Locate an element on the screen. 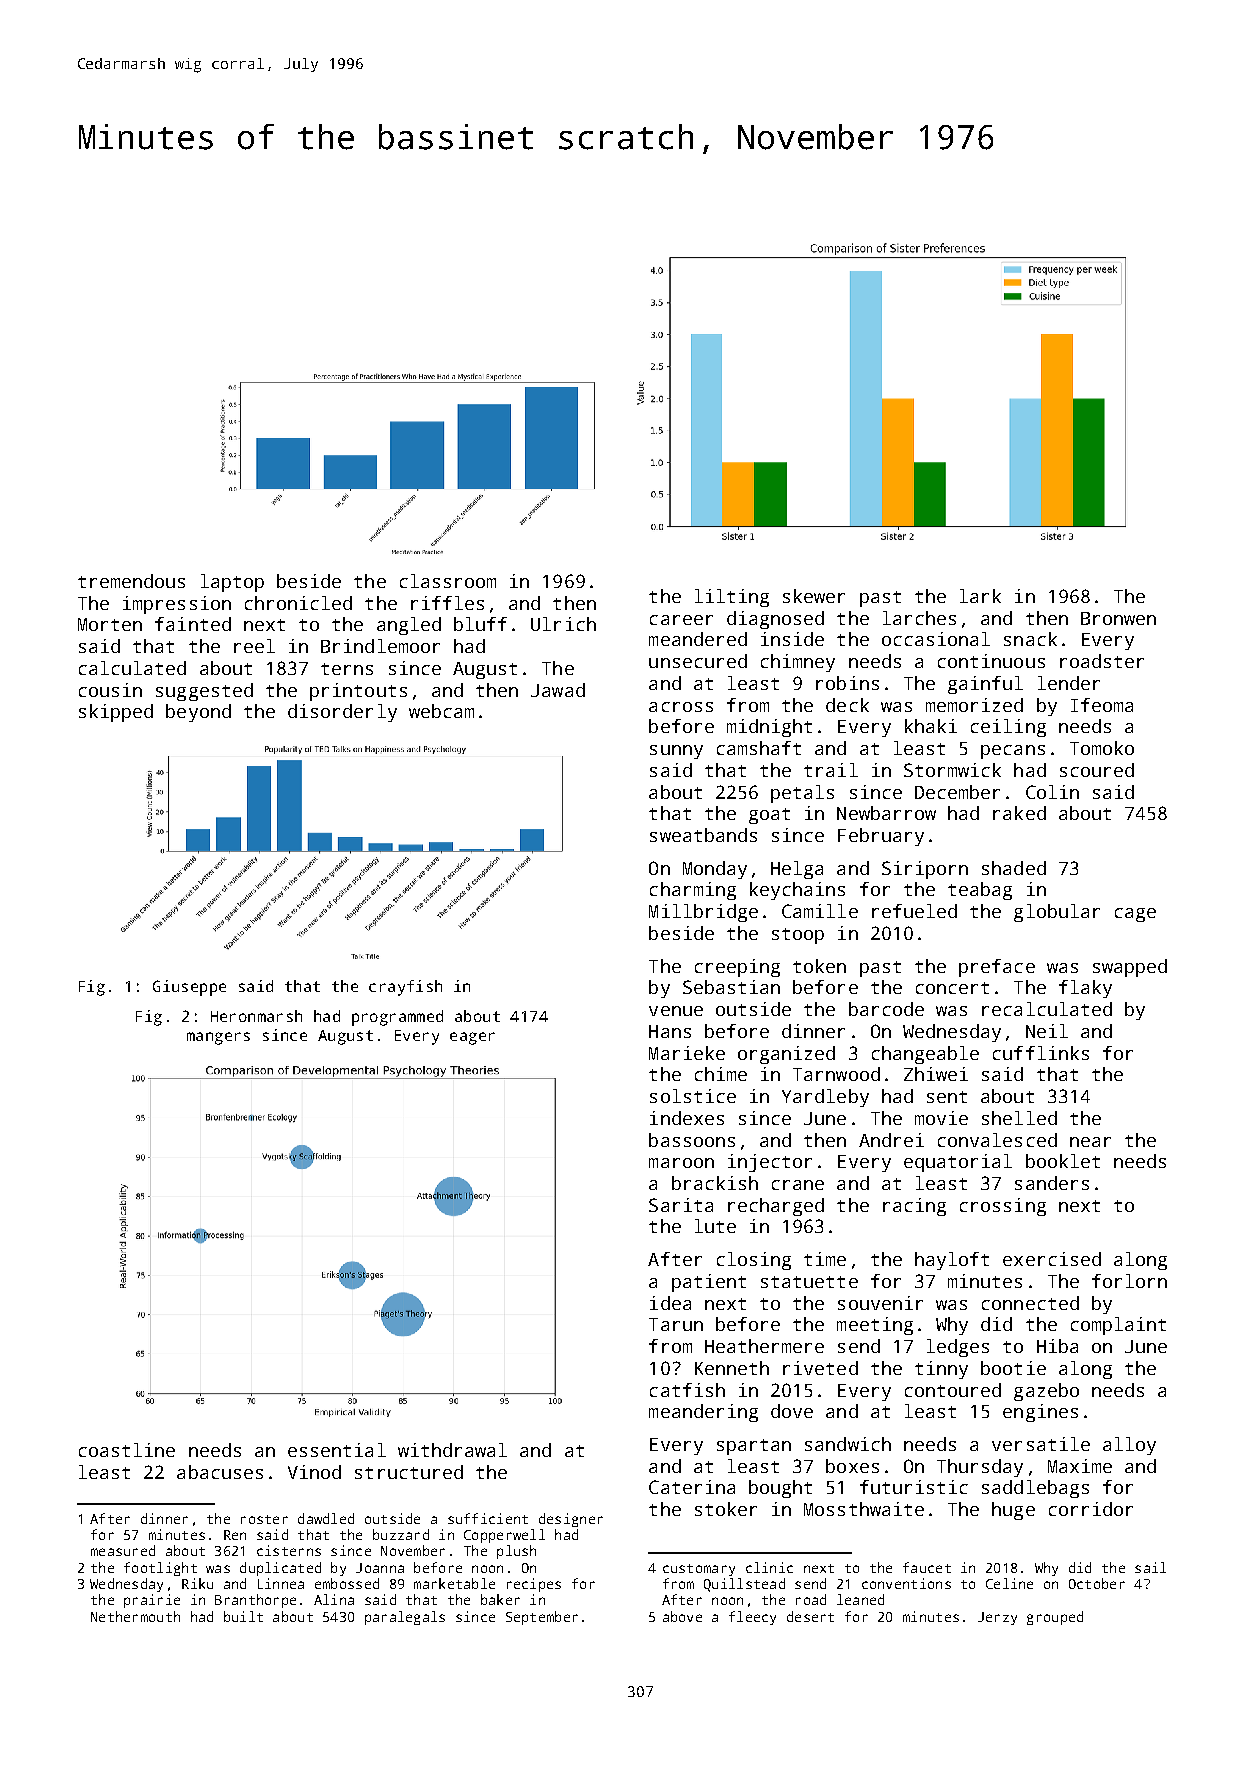 This screenshot has width=1254, height=1773. mangers is located at coordinates (218, 1038).
